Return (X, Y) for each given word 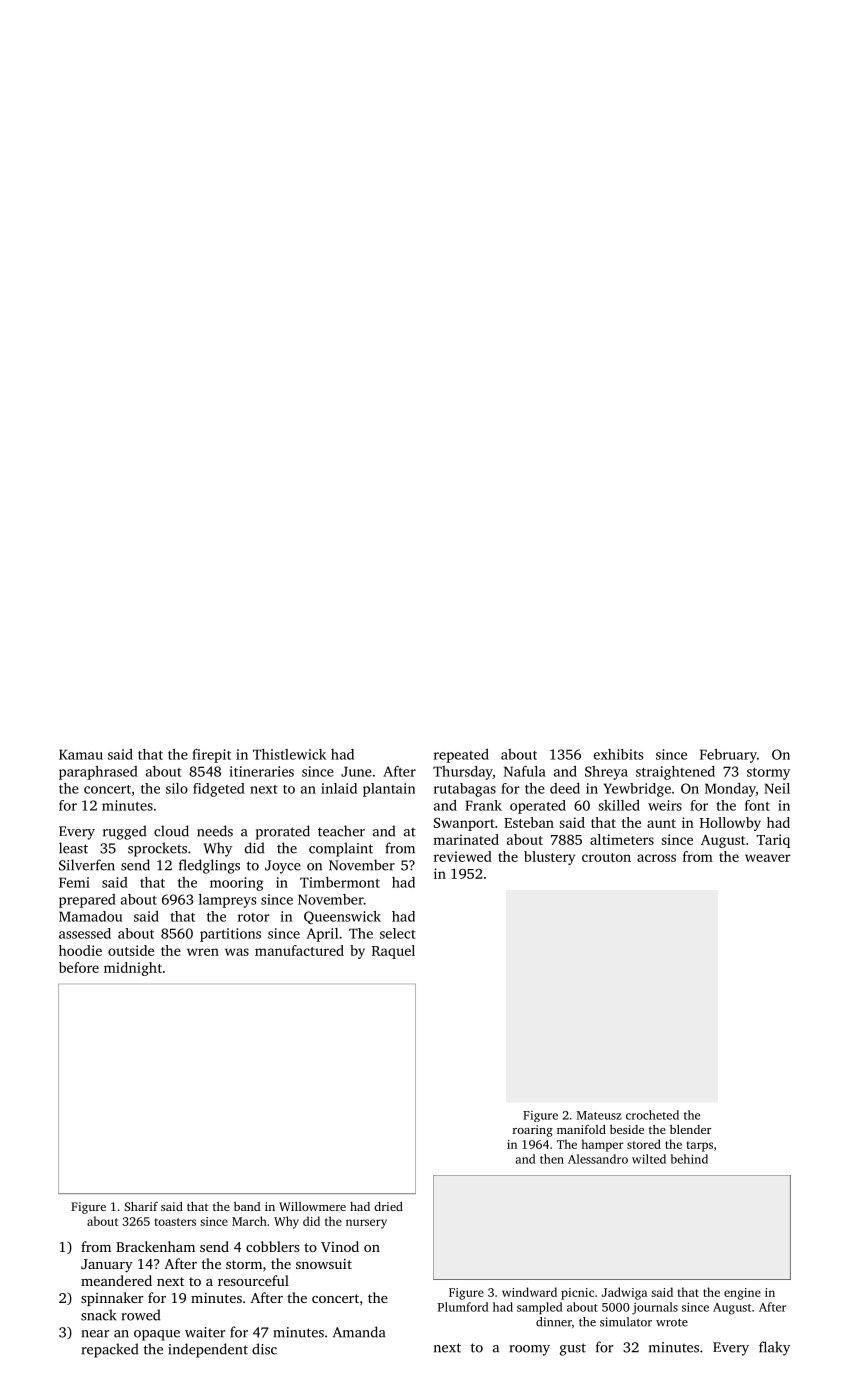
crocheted (652, 1115)
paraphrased (98, 773)
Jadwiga (624, 1293)
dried (388, 1206)
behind (689, 1159)
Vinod (340, 1246)
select (398, 933)
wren (203, 952)
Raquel (393, 952)
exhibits (618, 754)
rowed (141, 1315)
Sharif (141, 1206)
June (356, 771)
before (79, 967)
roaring (533, 1131)
